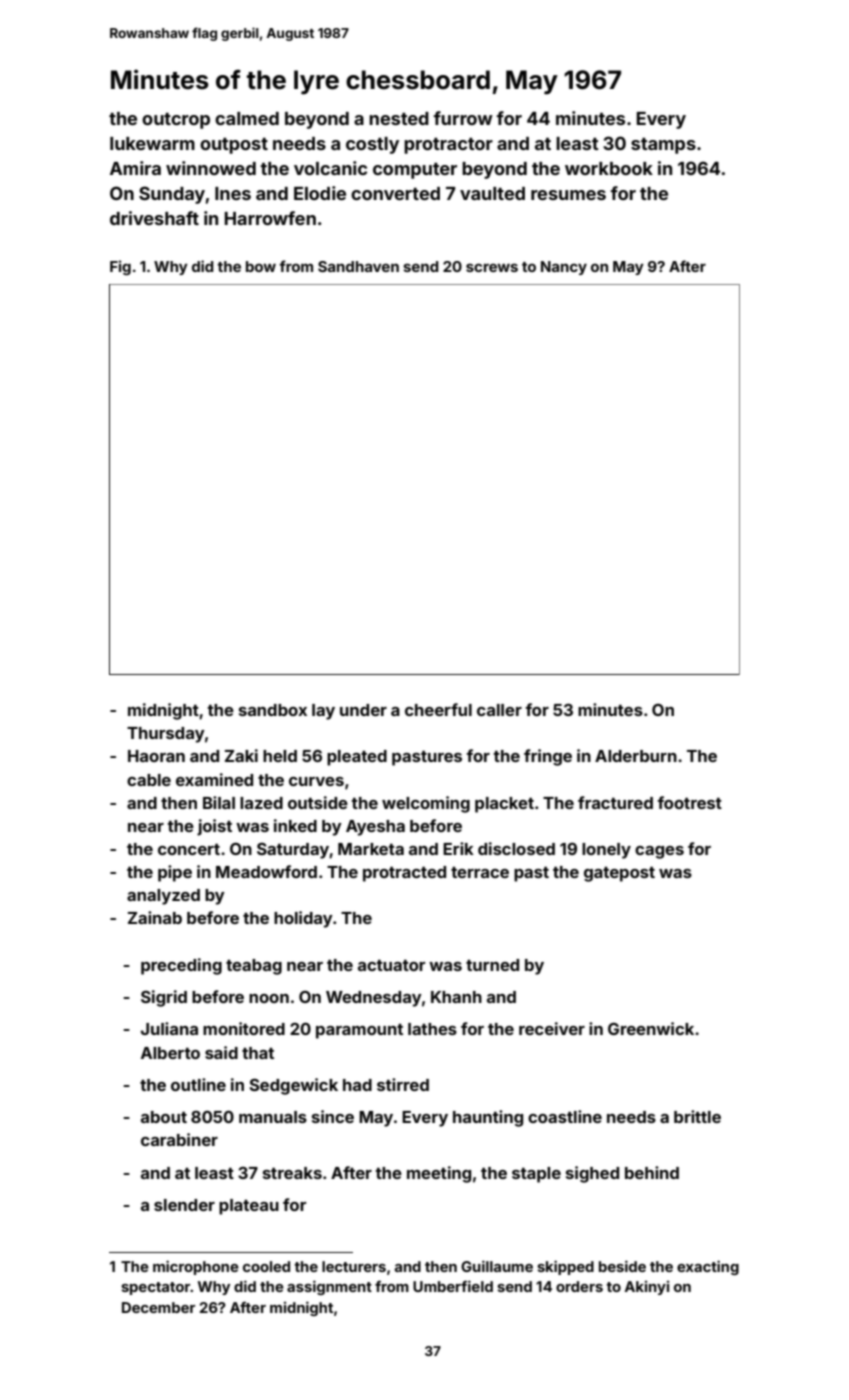  Describe the element at coordinates (293, 1086) in the document. I see `Sedgewick` at that location.
